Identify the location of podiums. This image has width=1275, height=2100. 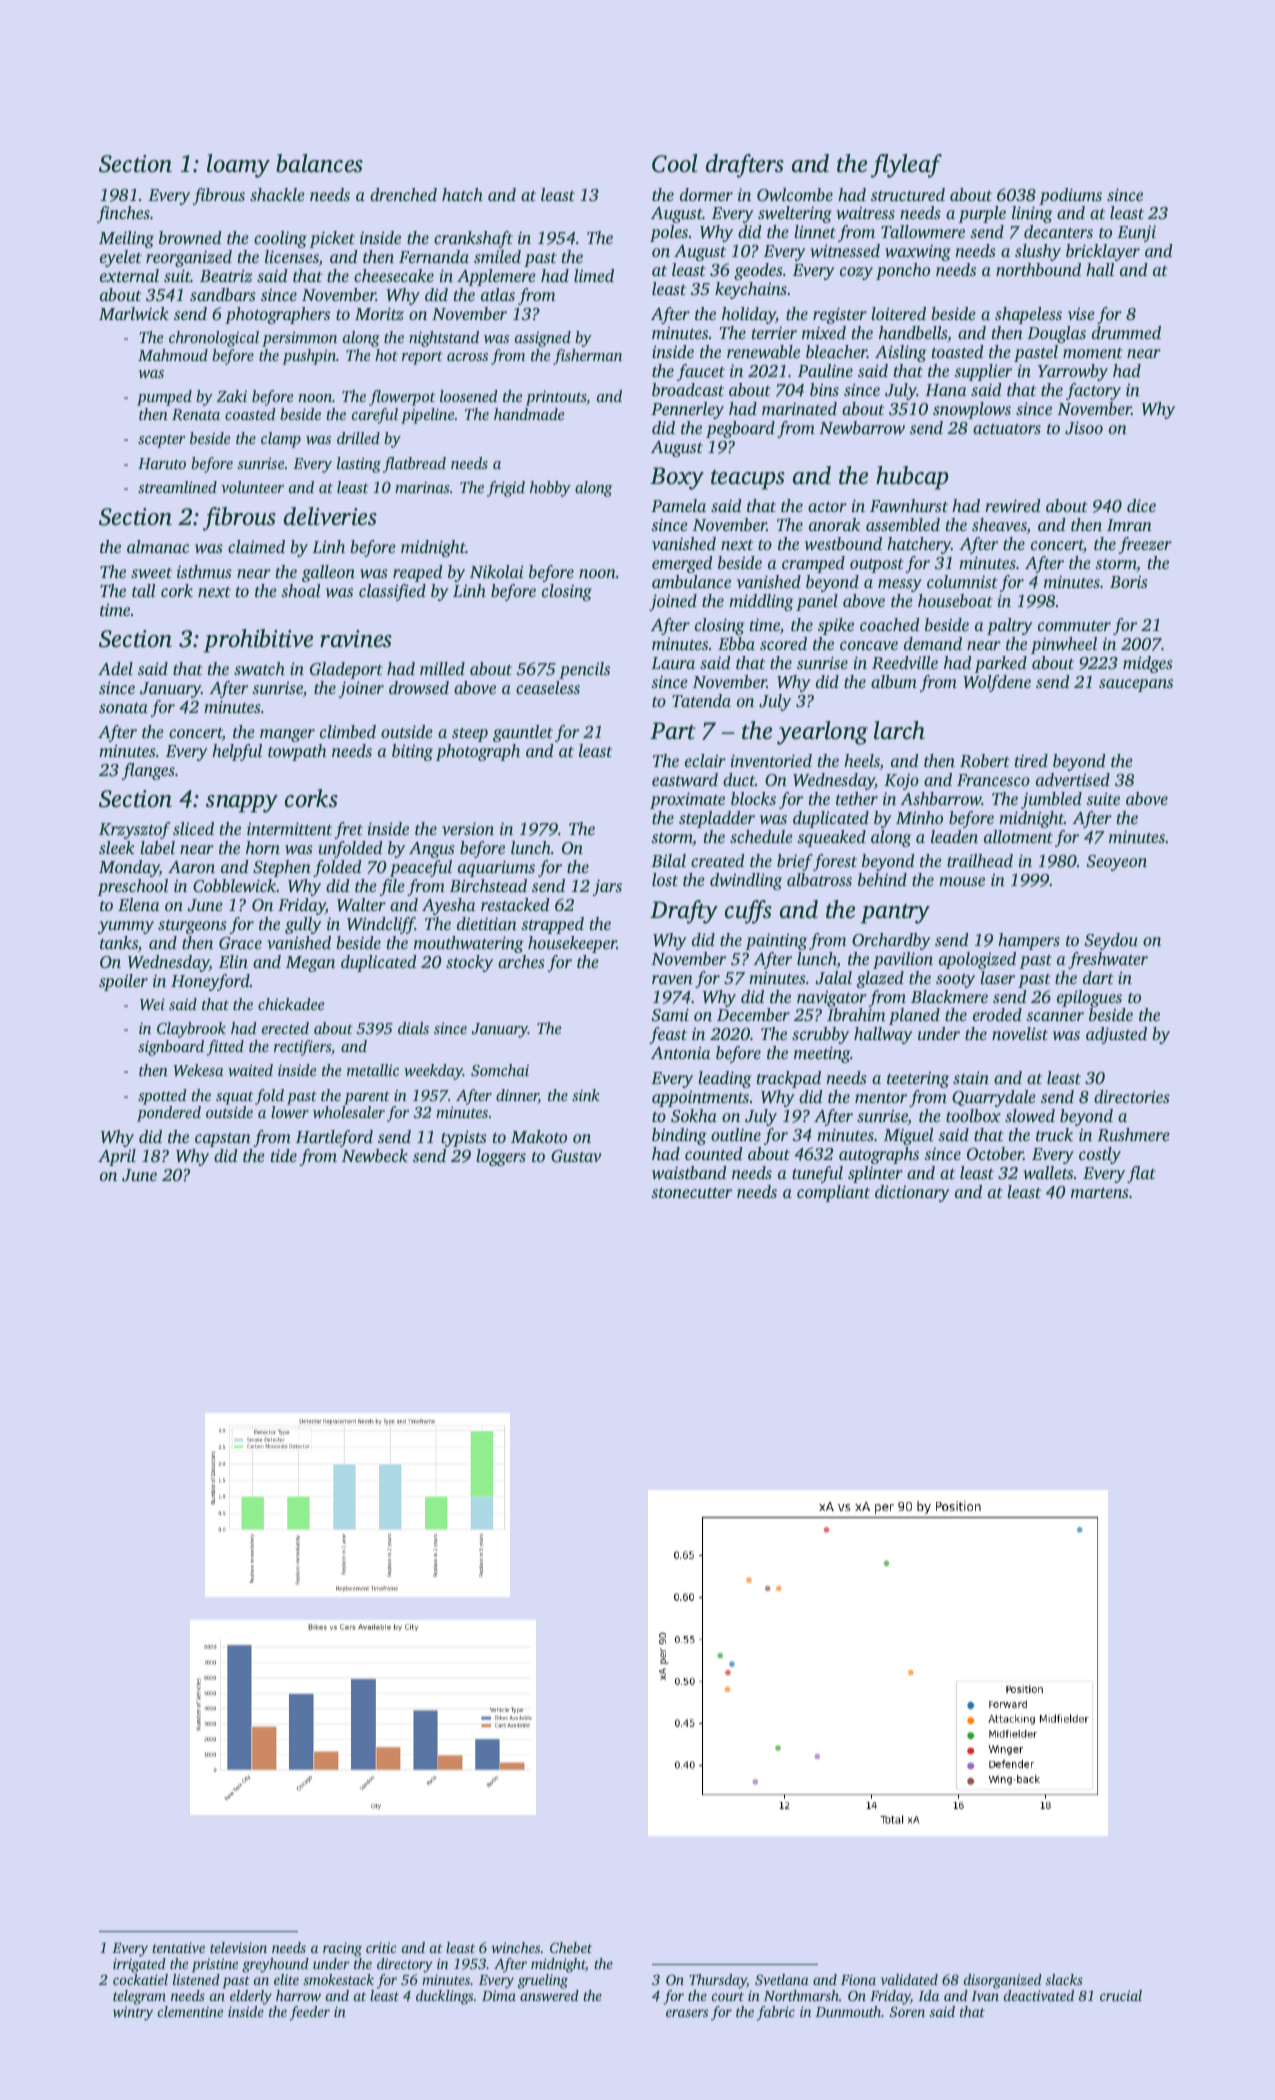
(1070, 196).
